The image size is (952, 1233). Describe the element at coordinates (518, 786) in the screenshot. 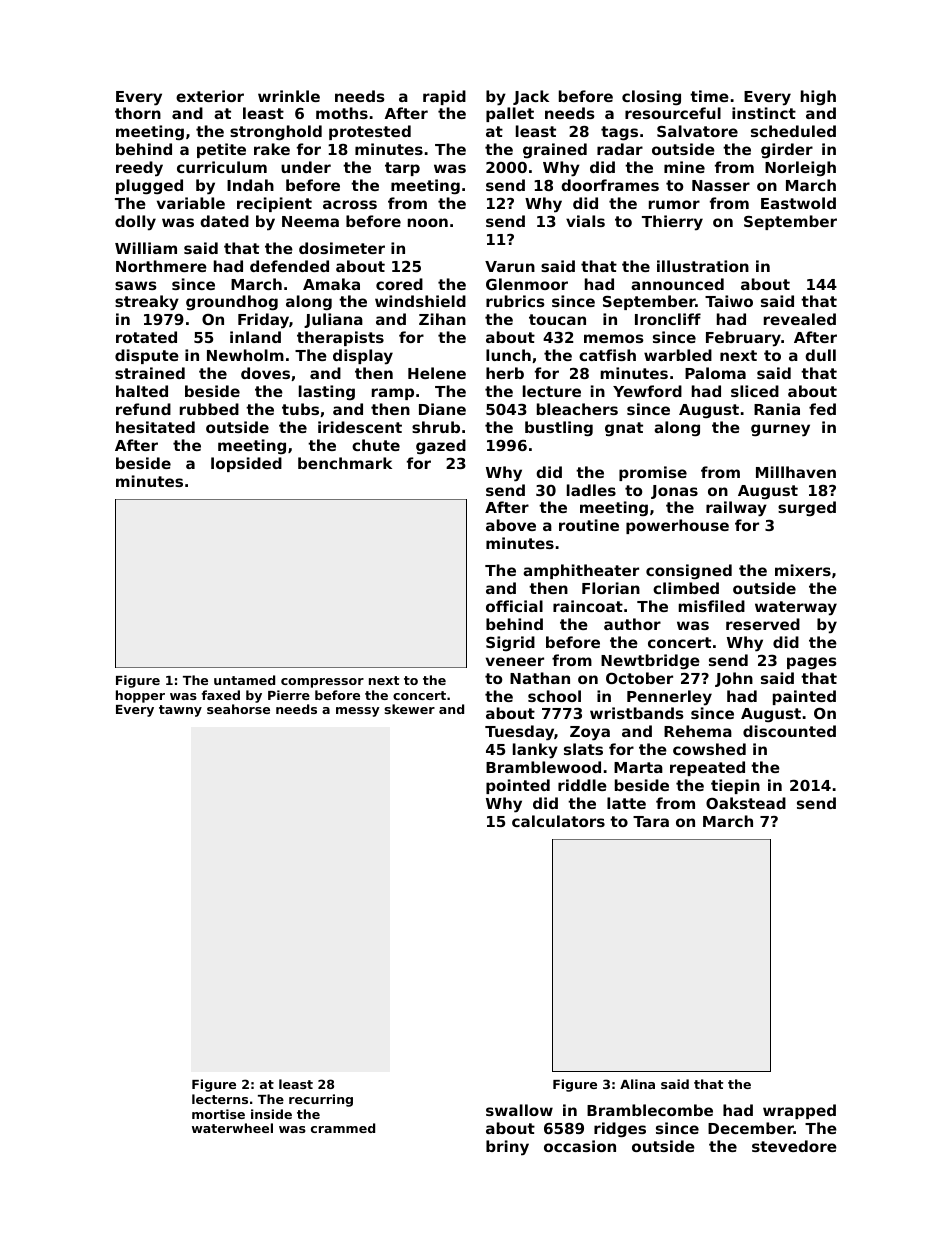

I see `pointed` at that location.
